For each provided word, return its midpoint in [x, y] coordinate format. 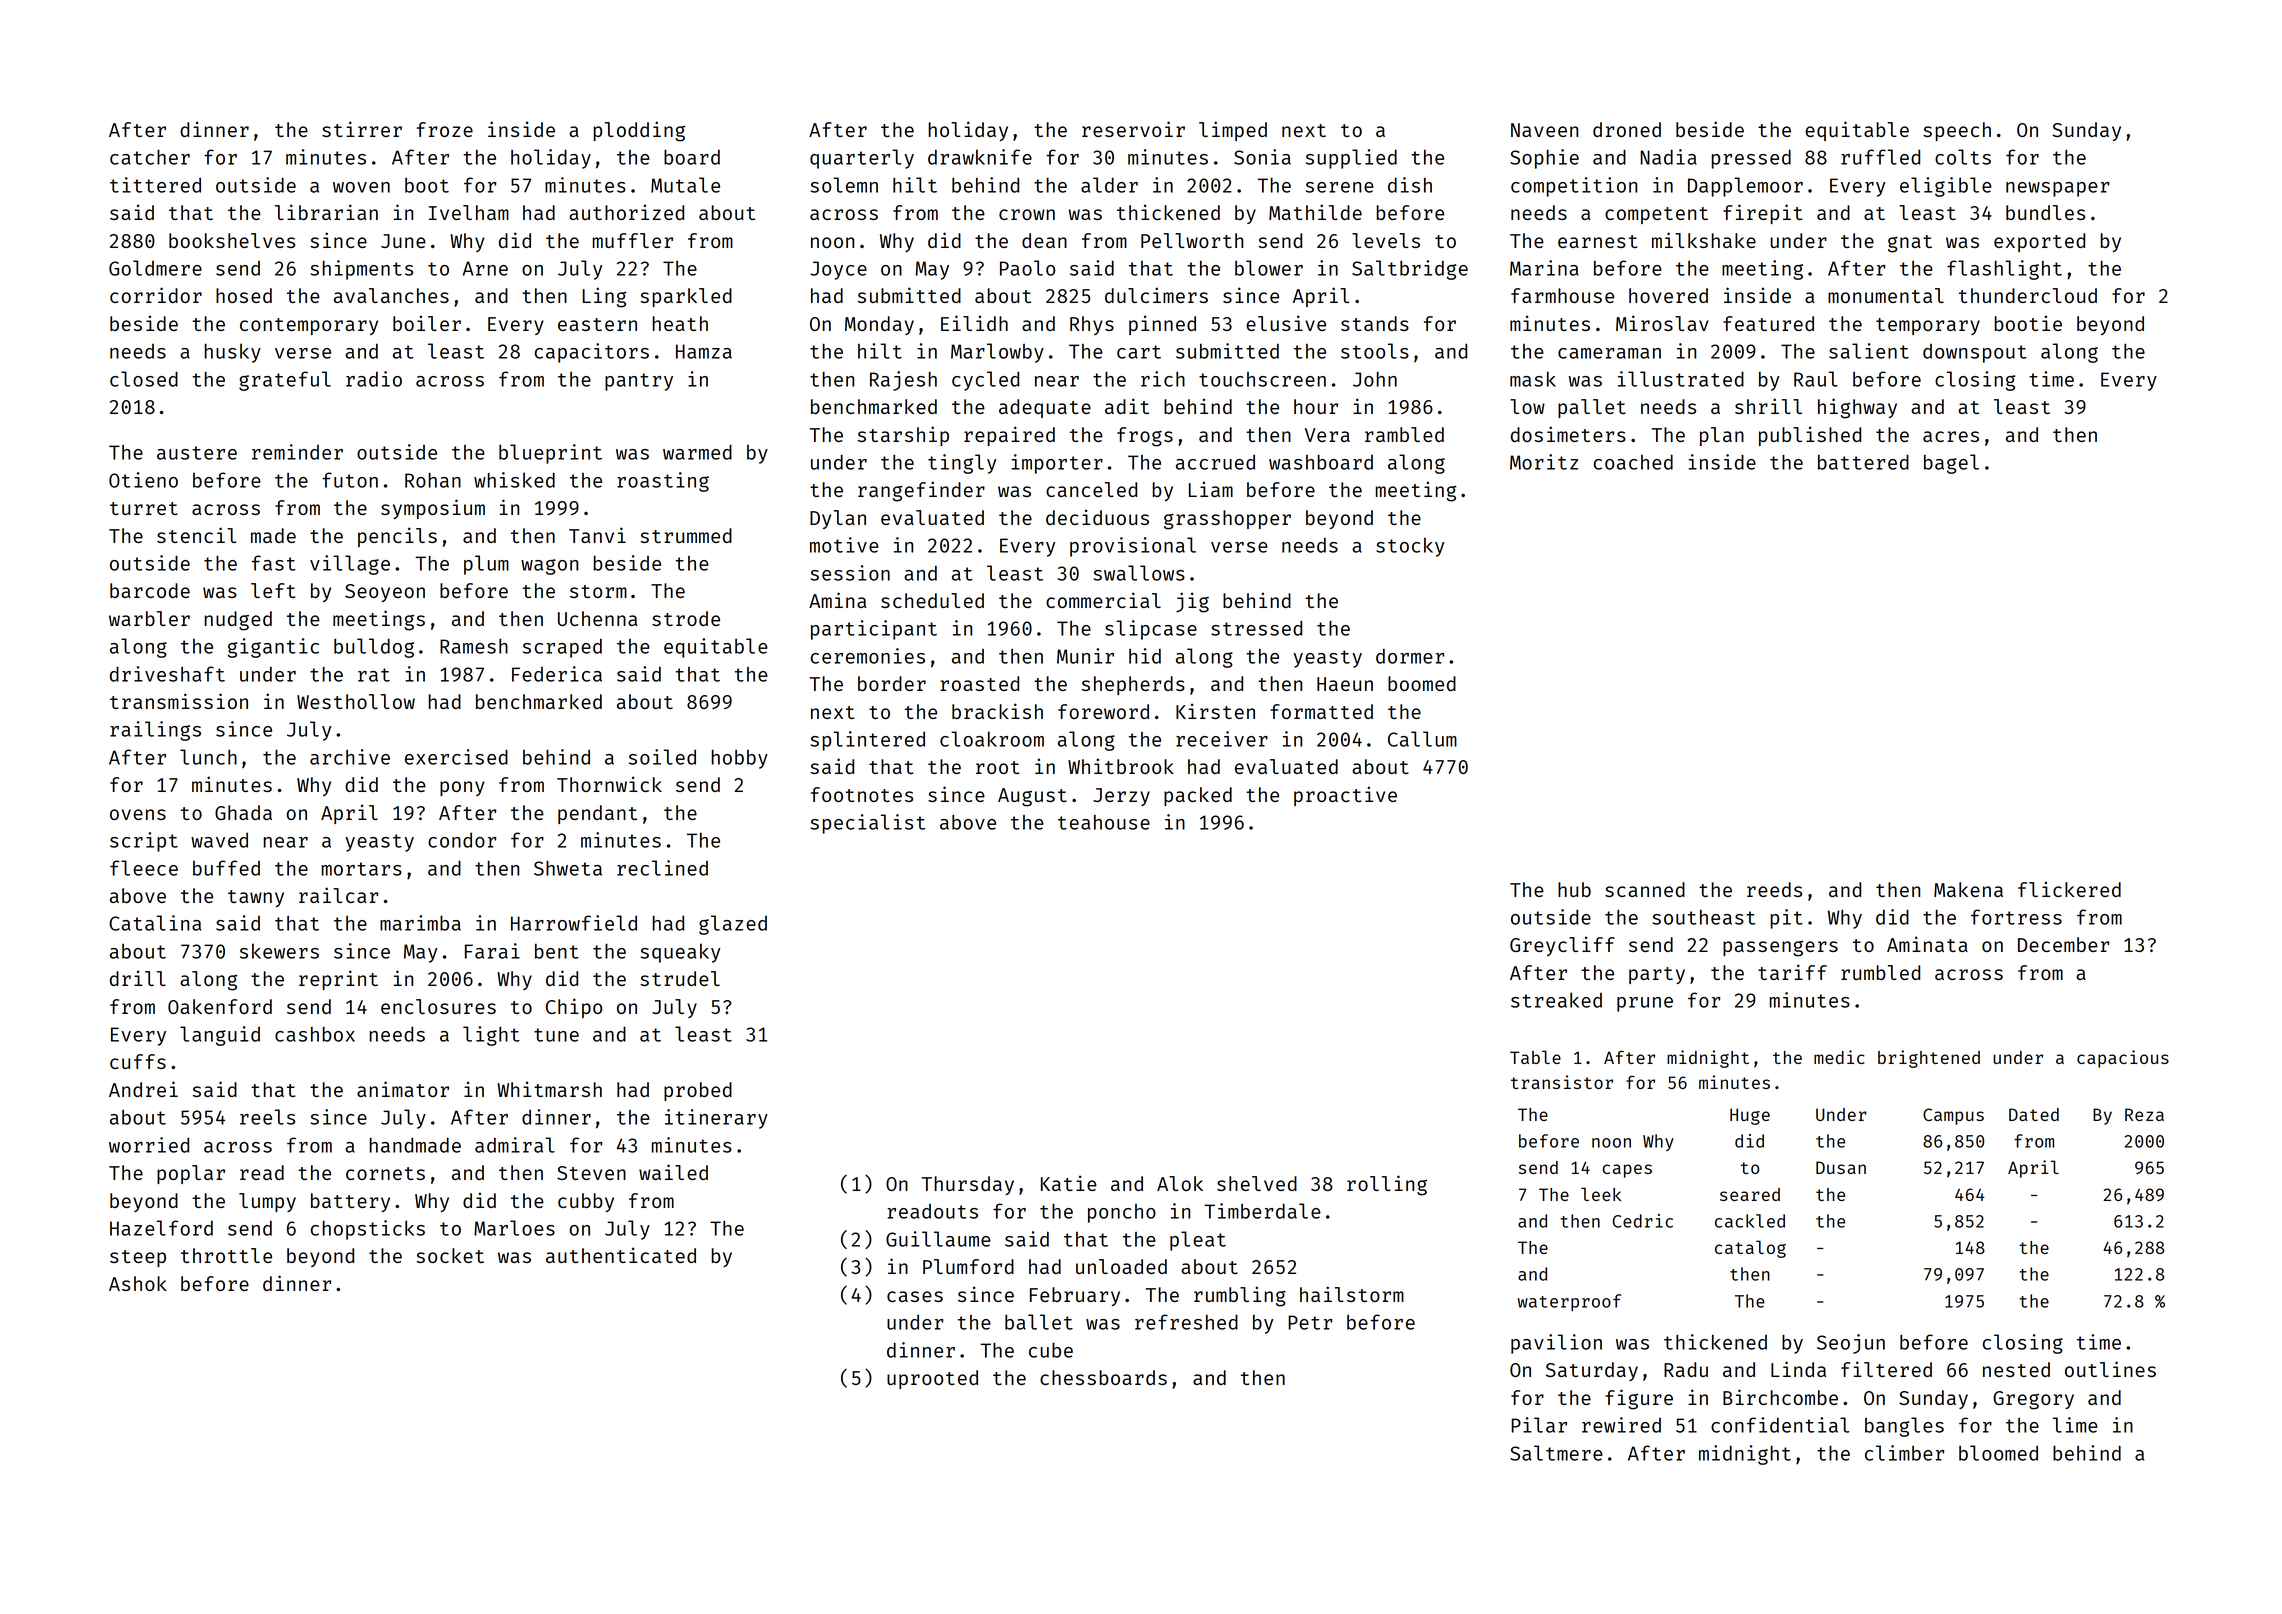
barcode [150, 590]
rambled [1404, 434]
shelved [1257, 1183]
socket [450, 1255]
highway [1857, 408]
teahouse [1104, 822]
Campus [1953, 1116]
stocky [1410, 547]
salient [1869, 351]
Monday [879, 325]
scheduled [932, 600]
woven [361, 187]
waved [219, 840]
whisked [514, 480]
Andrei [143, 1089]
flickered [2069, 889]
